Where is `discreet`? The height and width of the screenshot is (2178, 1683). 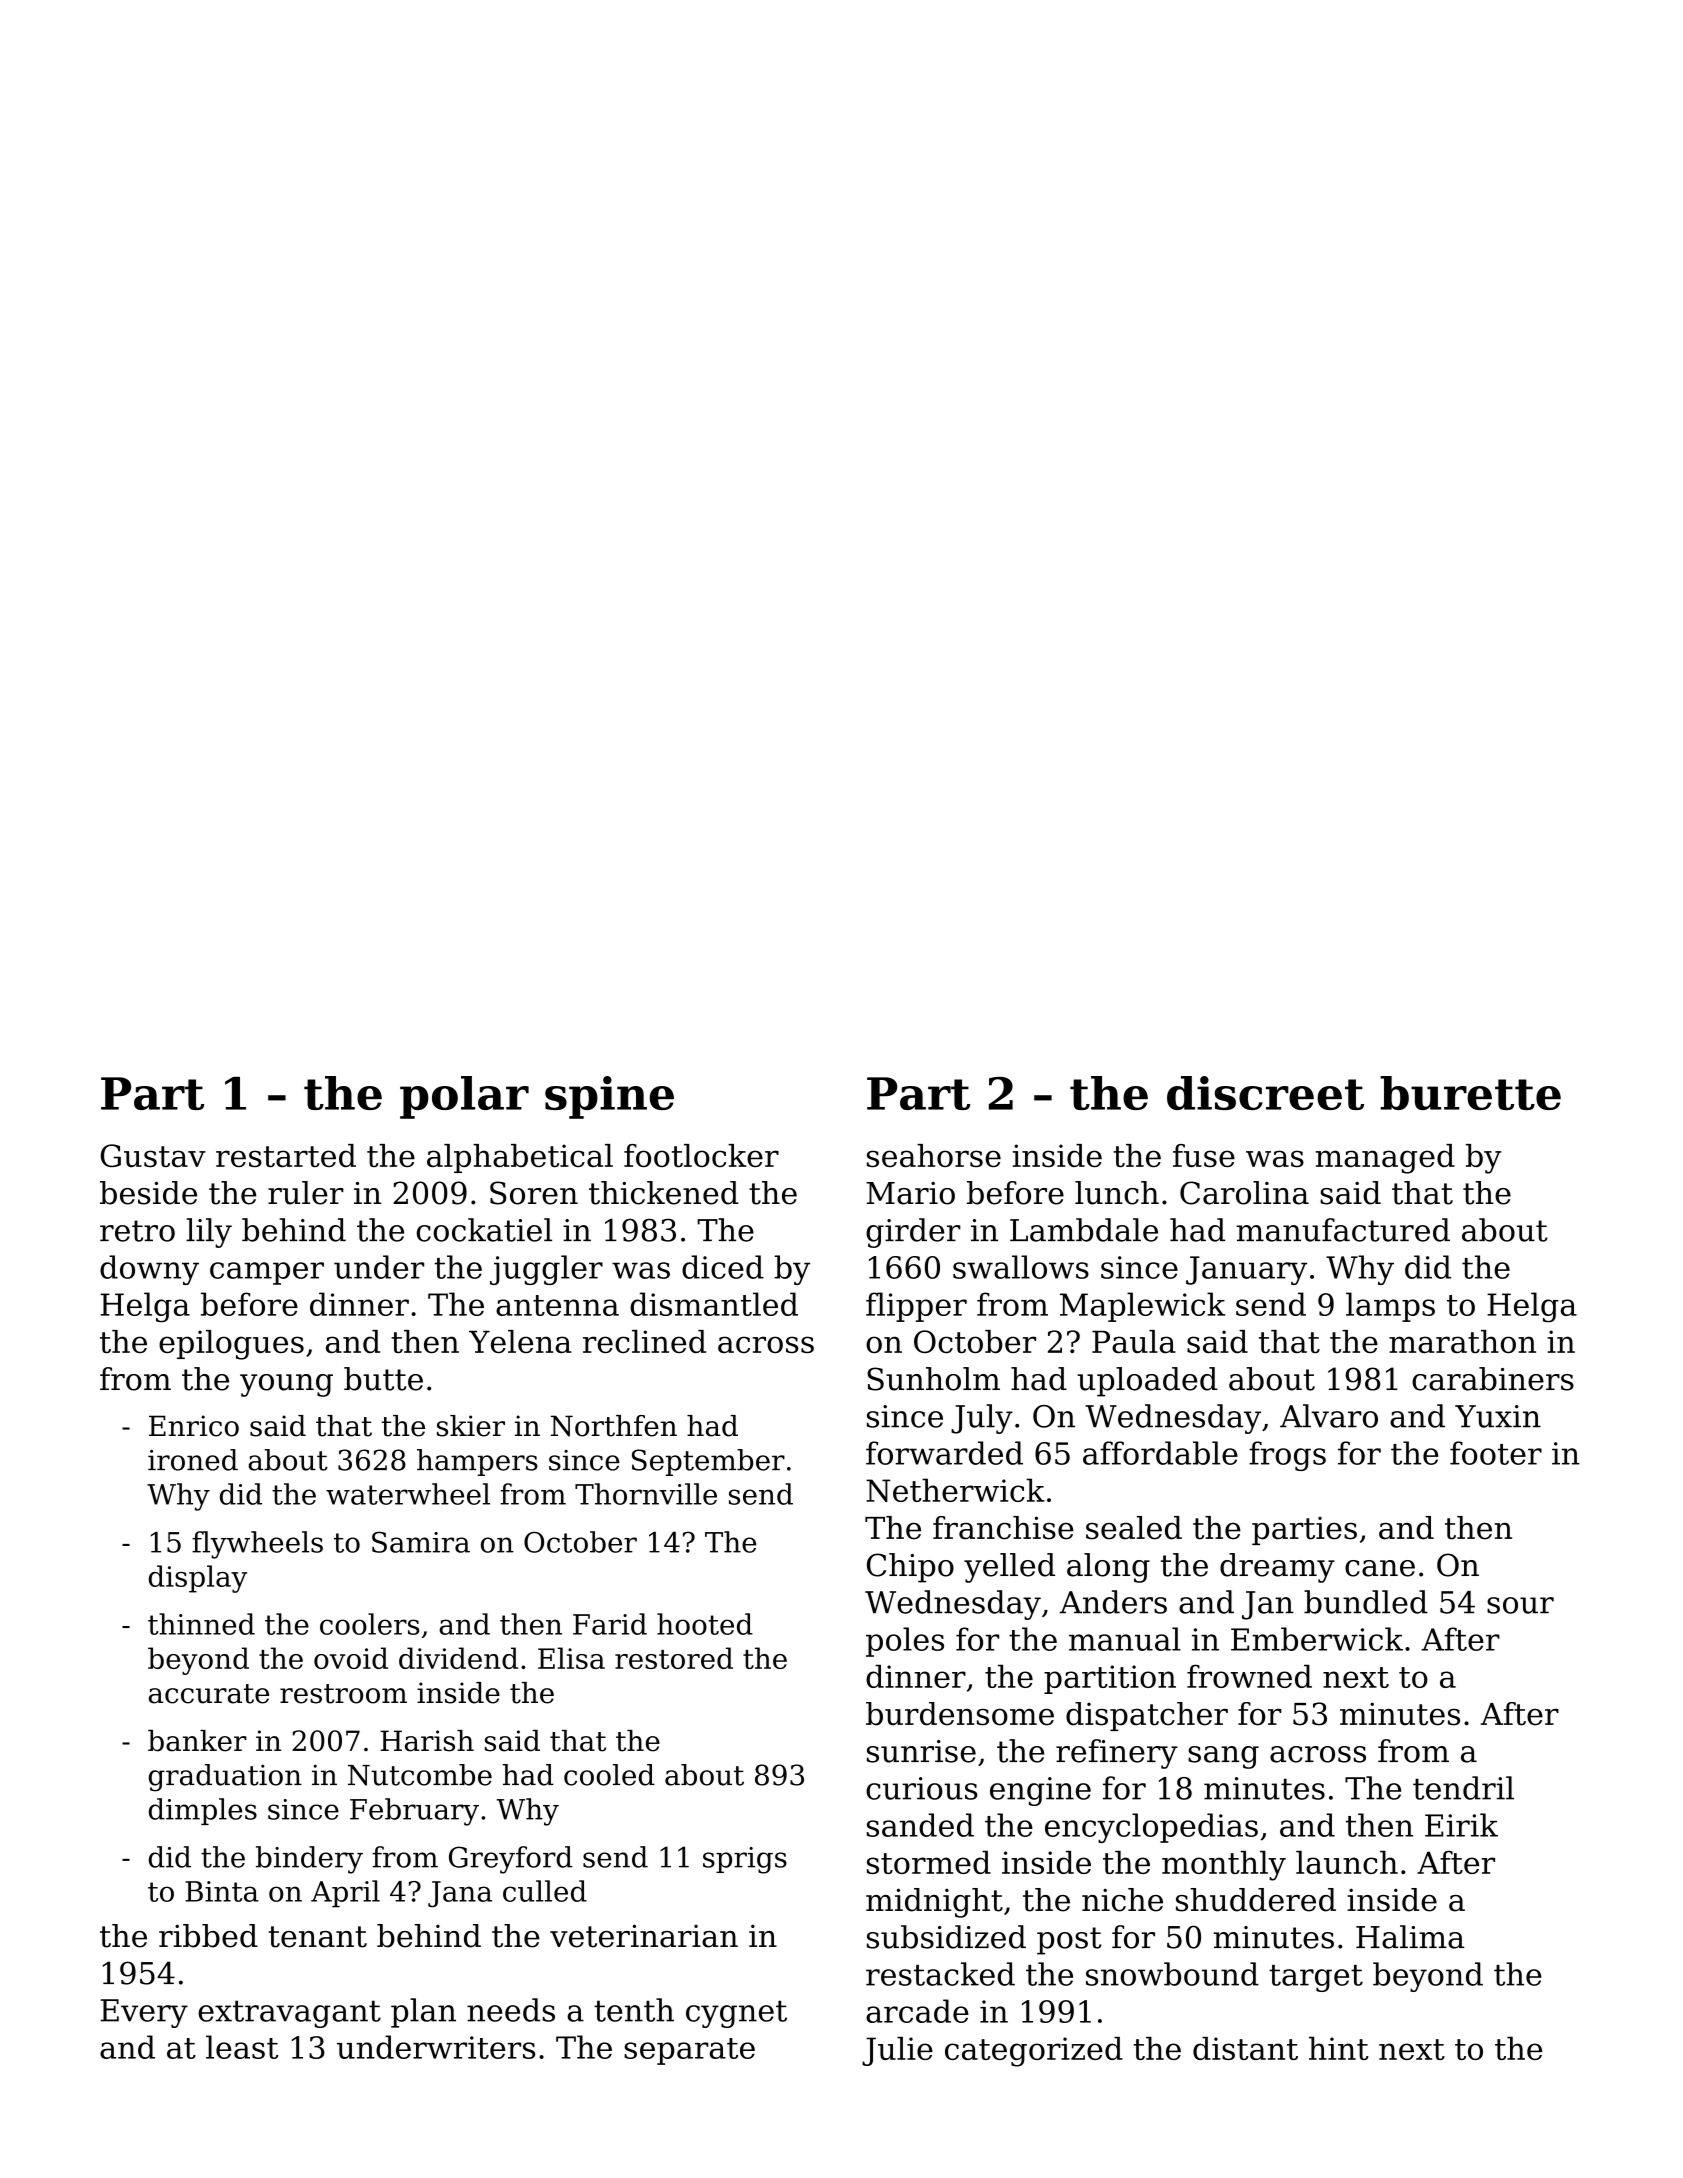 discreet is located at coordinates (1265, 1093).
